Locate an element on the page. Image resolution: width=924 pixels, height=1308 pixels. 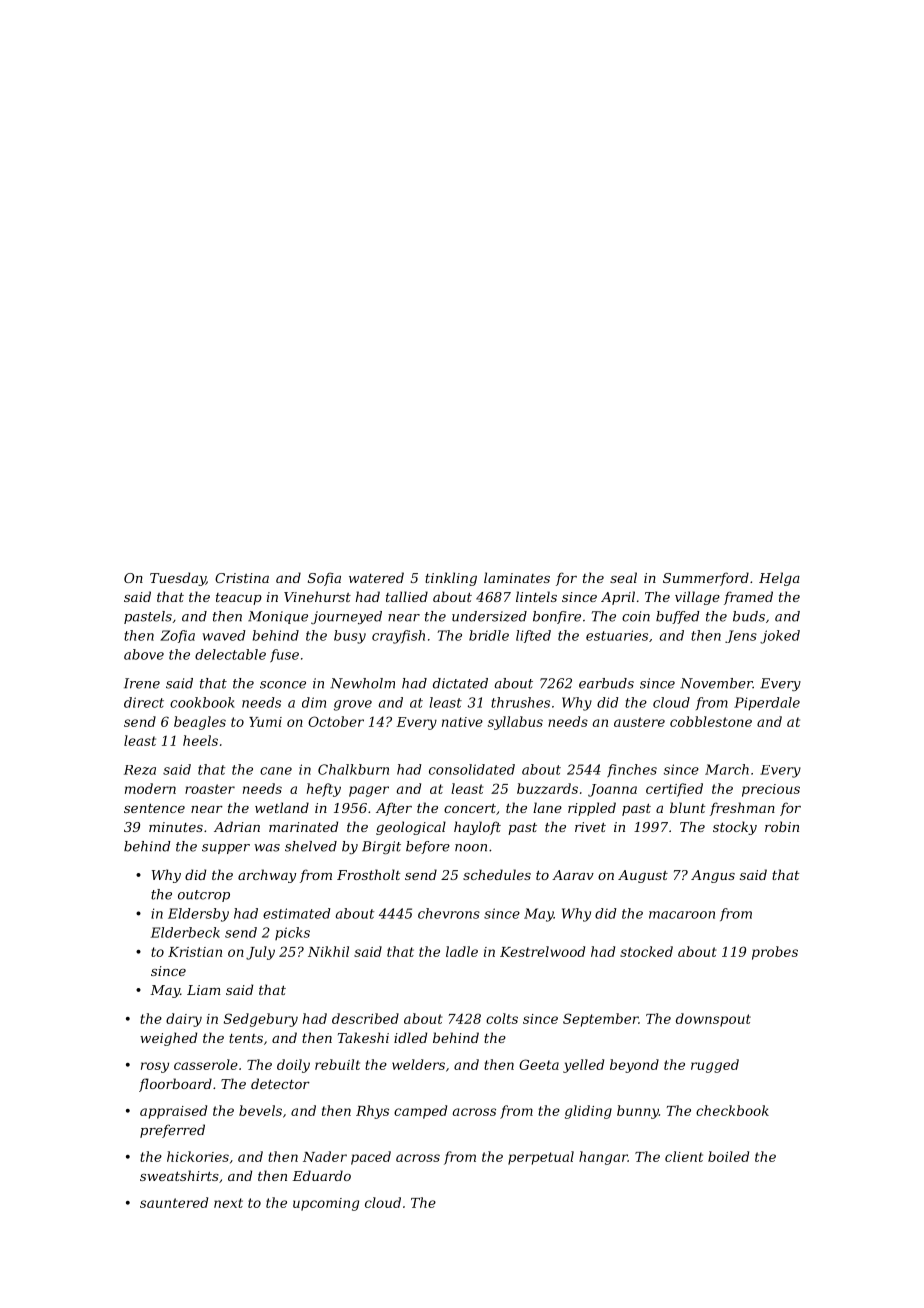
Nikhil is located at coordinates (328, 951).
